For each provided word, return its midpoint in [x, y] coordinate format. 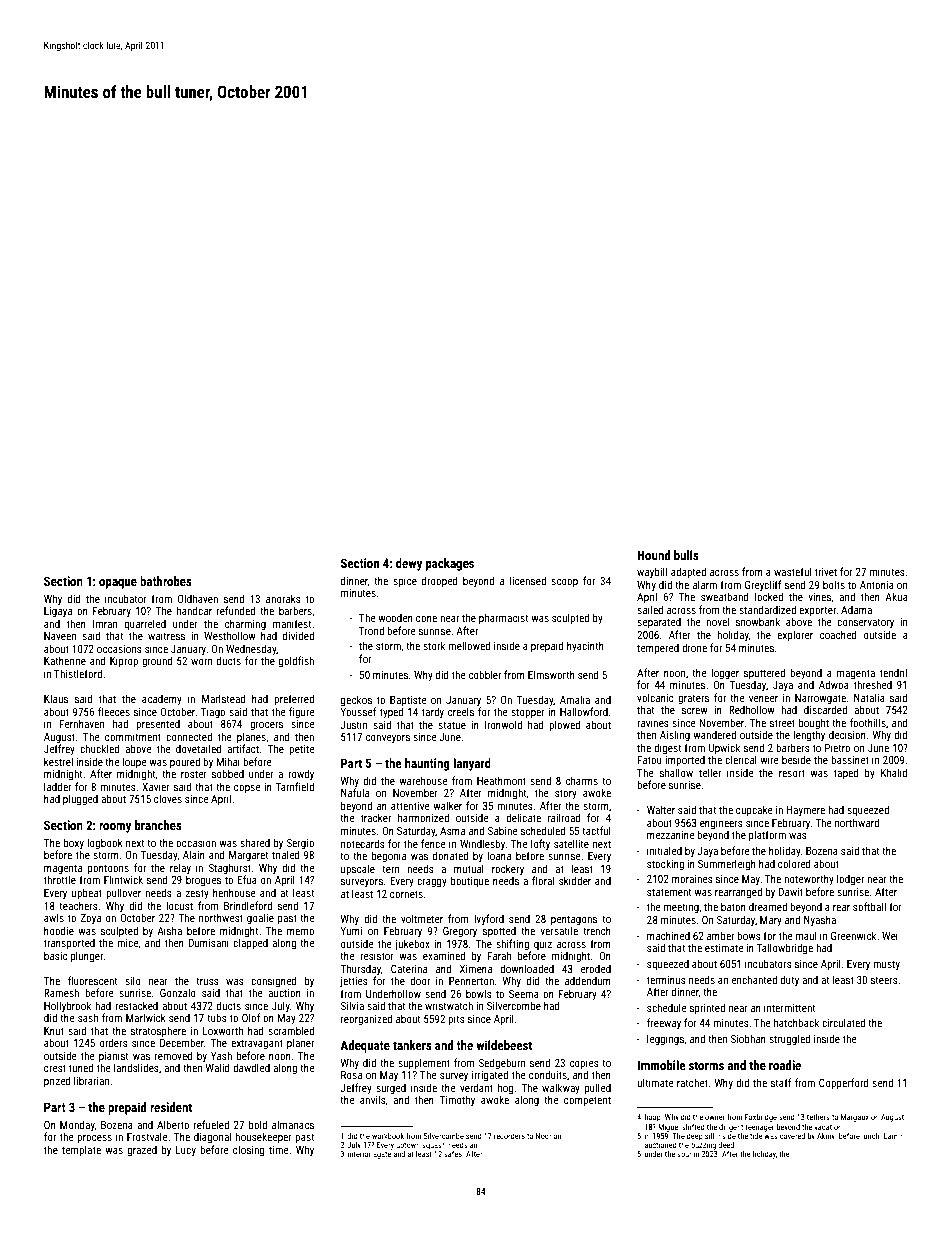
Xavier [156, 787]
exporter [817, 611]
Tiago [213, 713]
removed [173, 1055]
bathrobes [166, 581]
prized [57, 1081]
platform [767, 835]
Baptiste [408, 701]
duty [790, 980]
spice [405, 582]
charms [582, 780]
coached [838, 634]
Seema [524, 994]
